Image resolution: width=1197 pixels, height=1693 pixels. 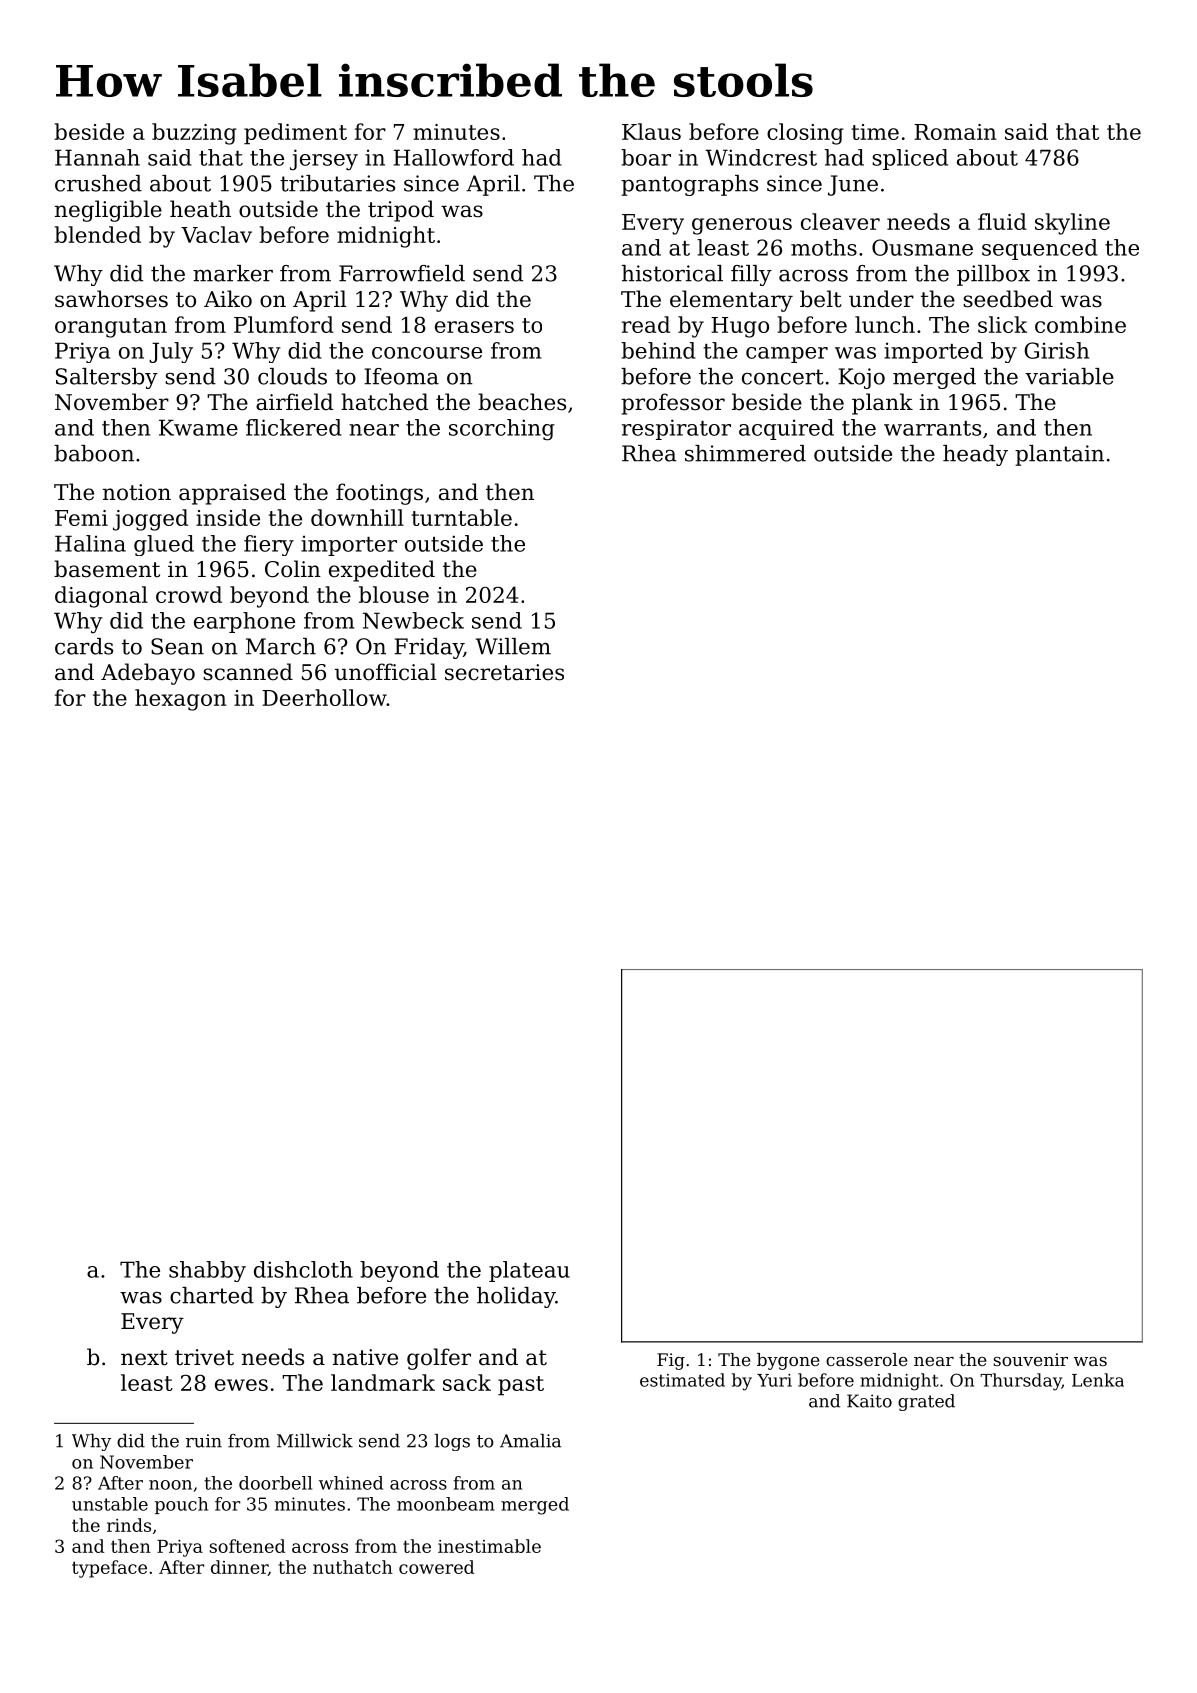 I want to click on plateau, so click(x=529, y=1271).
